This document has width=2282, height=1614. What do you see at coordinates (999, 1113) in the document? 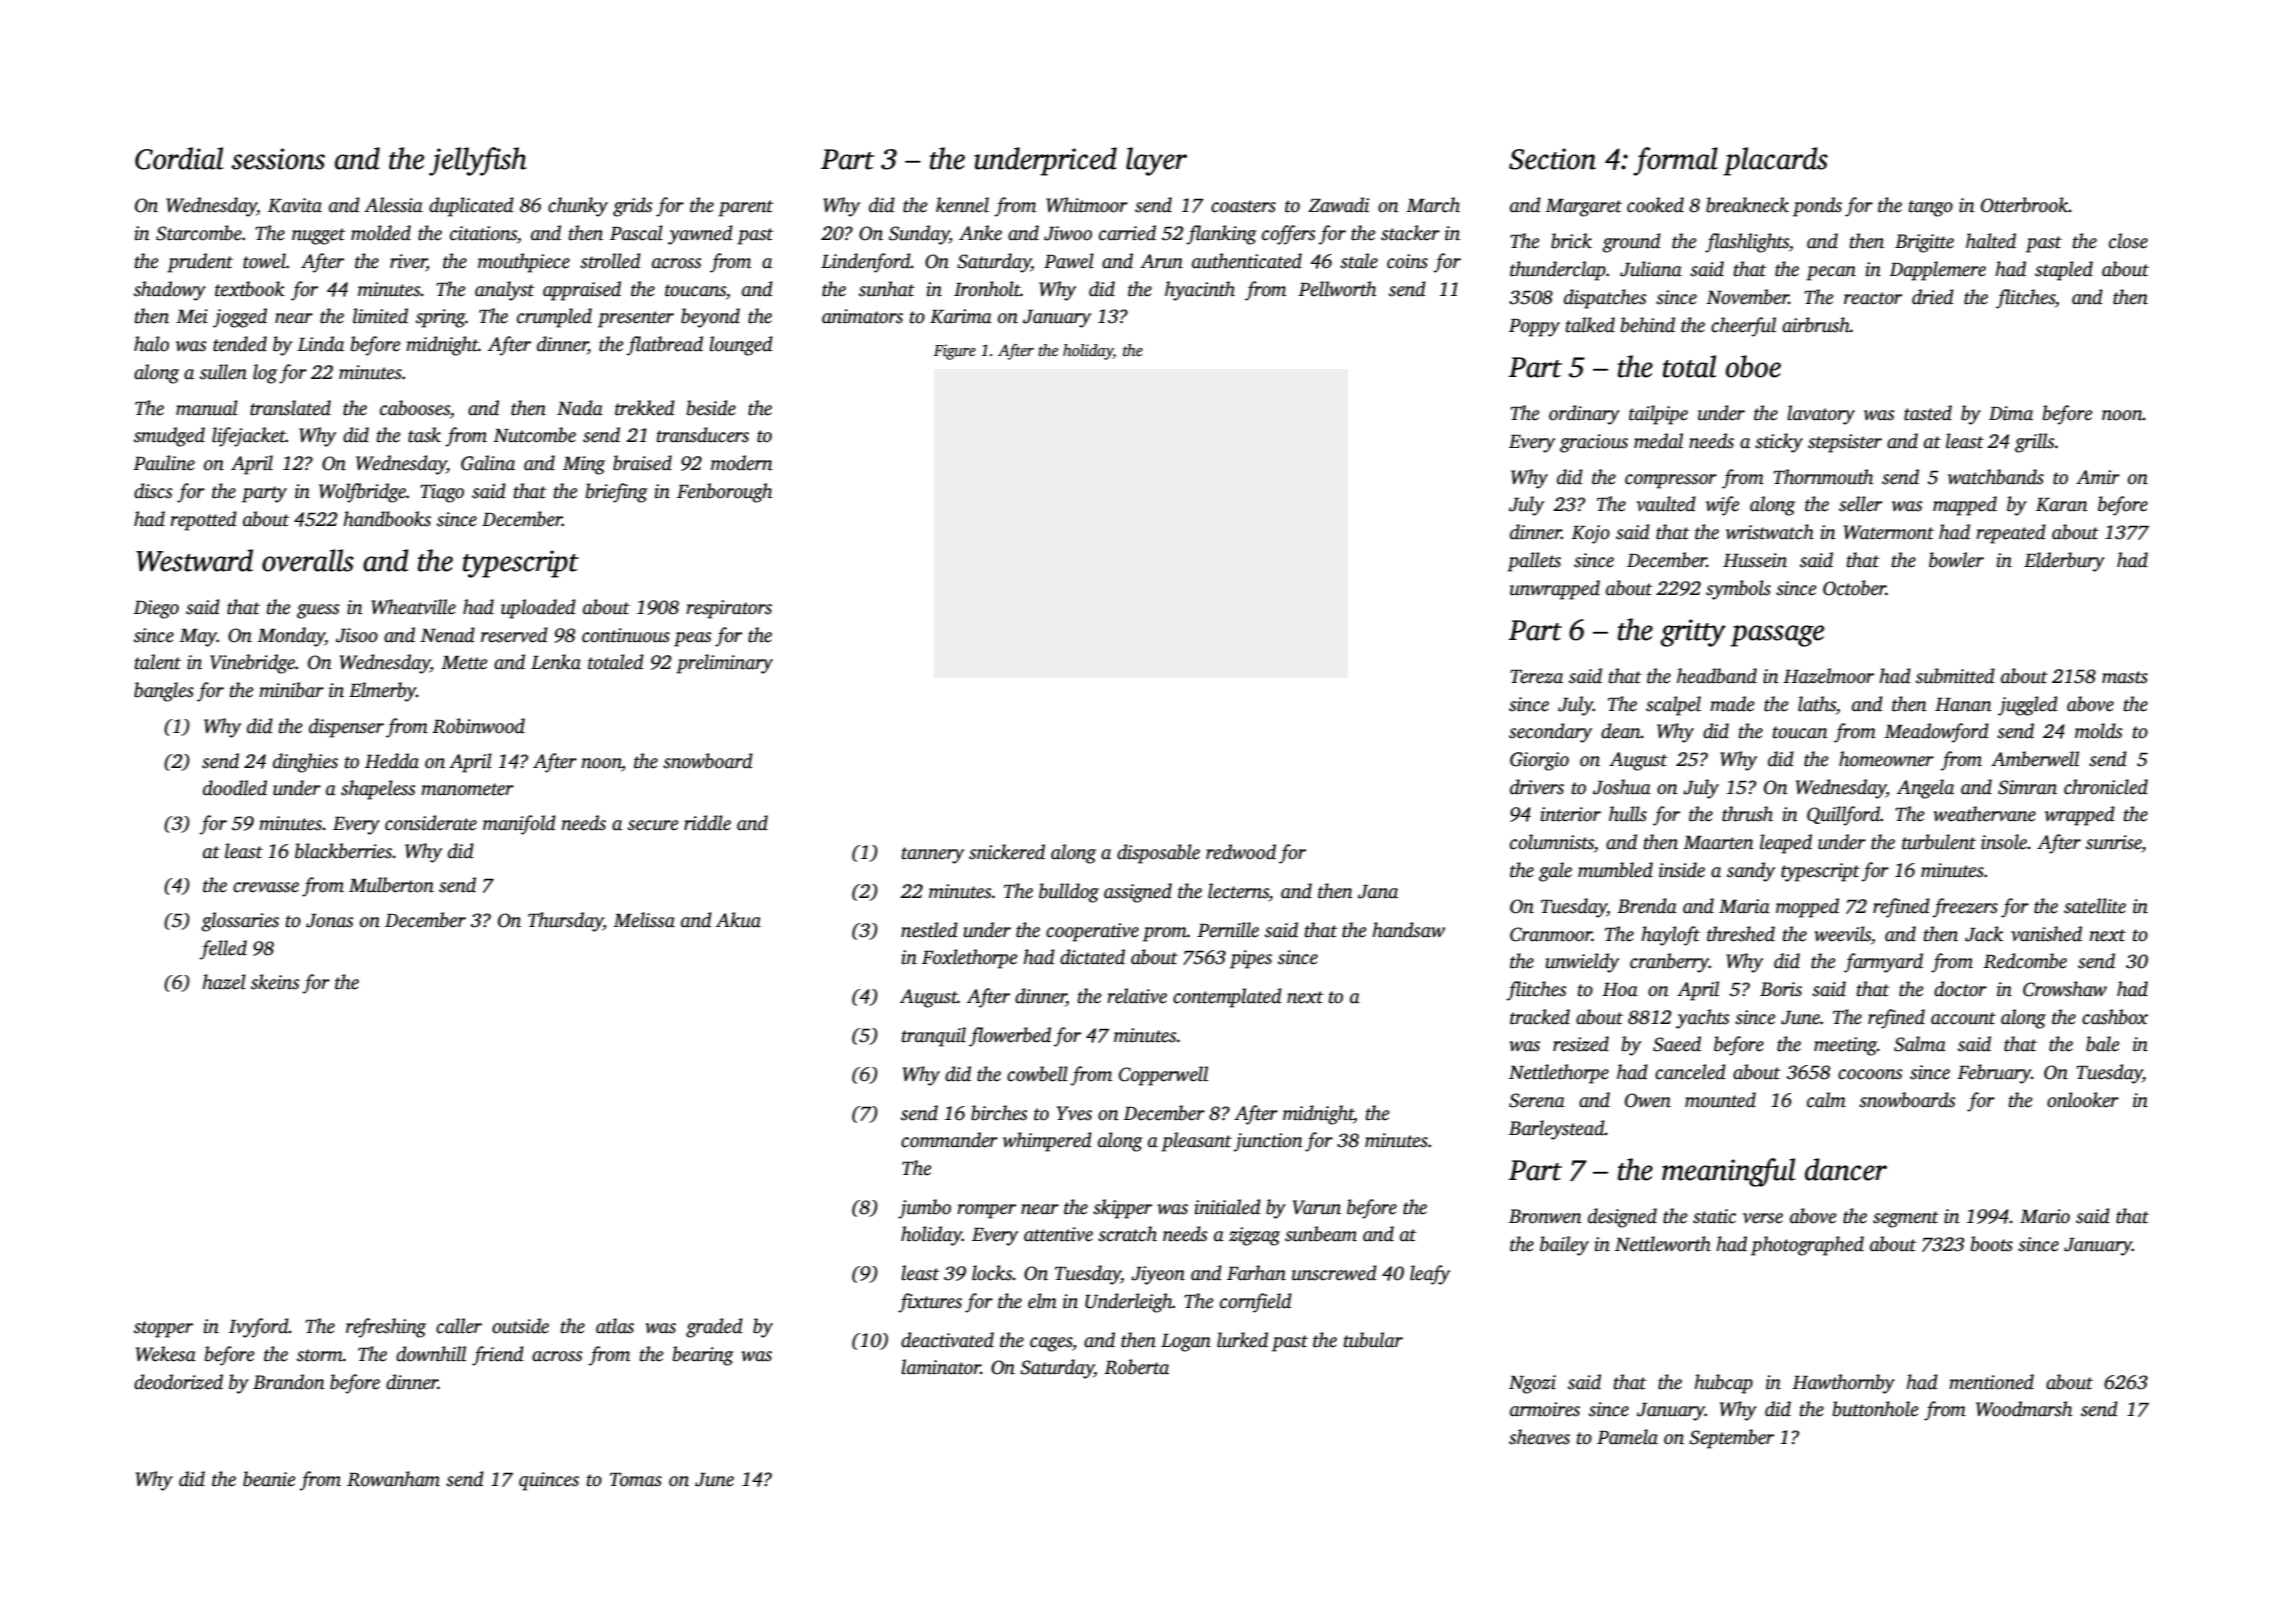
I see `birches` at bounding box center [999, 1113].
